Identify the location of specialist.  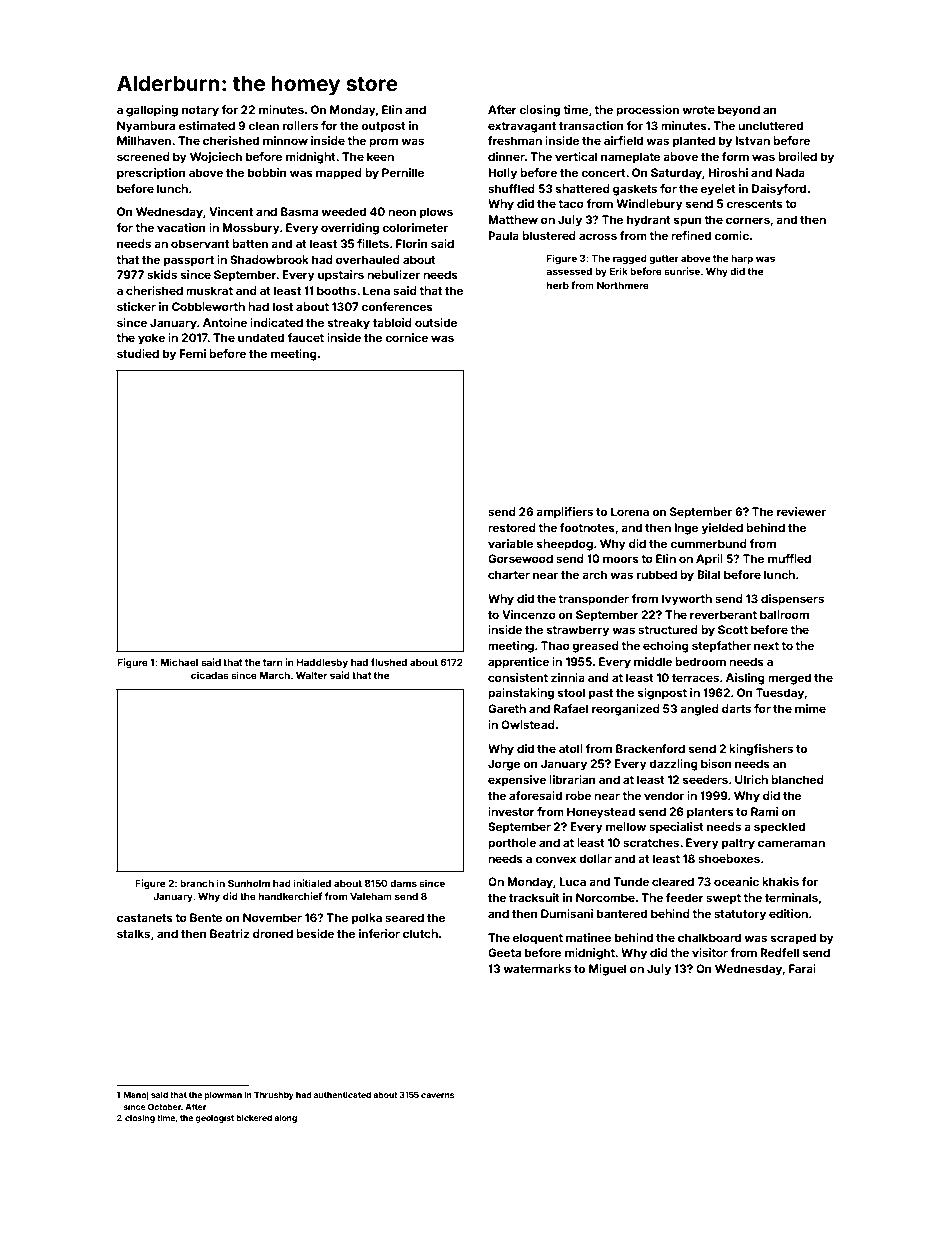
(676, 828).
